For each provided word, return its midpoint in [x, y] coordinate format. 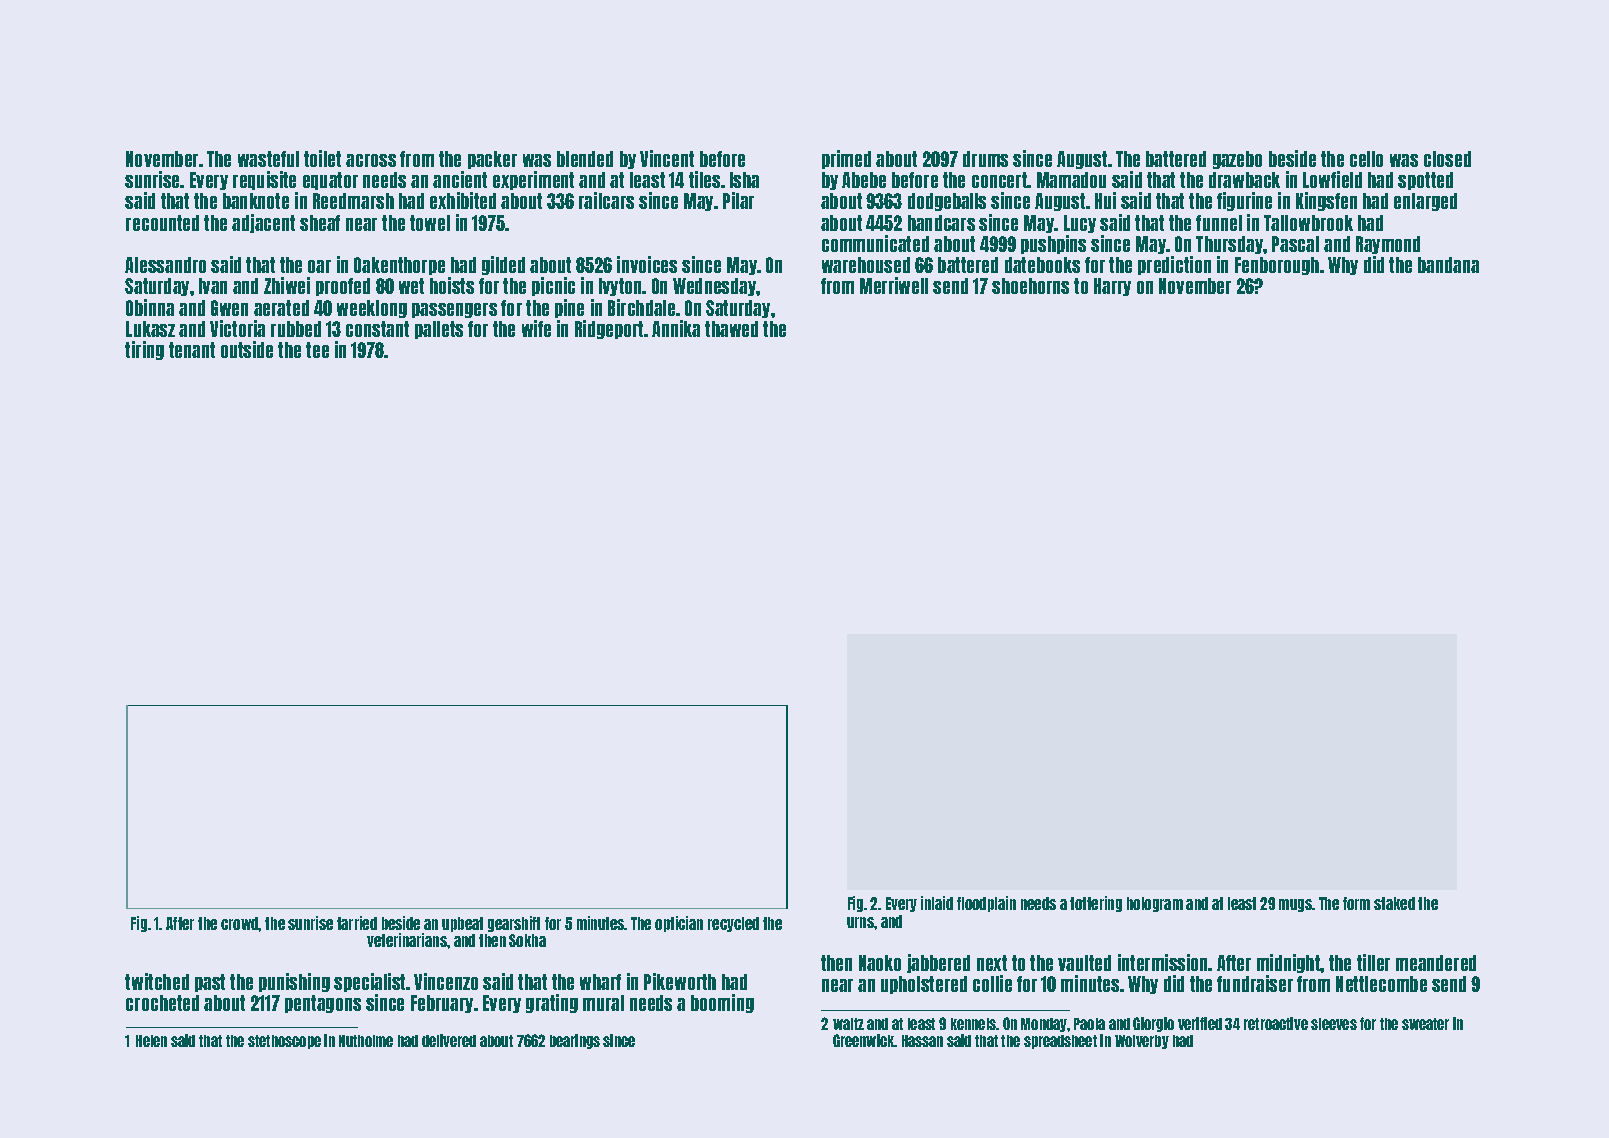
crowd [240, 923]
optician [679, 924]
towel [430, 223]
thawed [731, 329]
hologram [1155, 904]
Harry [1112, 287]
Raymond [1388, 245]
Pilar [738, 200]
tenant [192, 350]
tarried [357, 923]
